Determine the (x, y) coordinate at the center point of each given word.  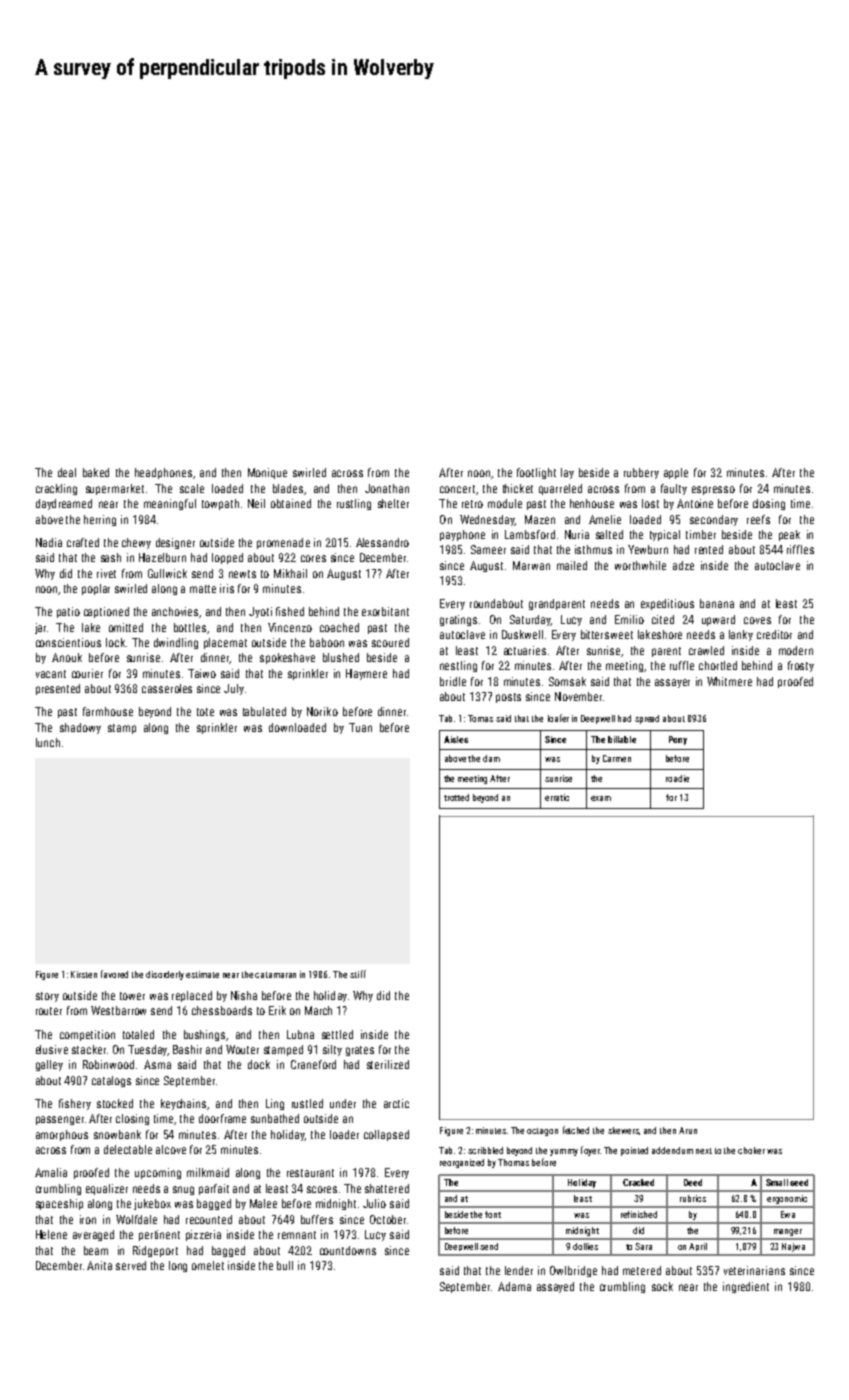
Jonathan (387, 488)
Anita (99, 1265)
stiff (358, 974)
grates (360, 1051)
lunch (48, 742)
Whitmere (729, 681)
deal (67, 472)
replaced (192, 996)
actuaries (525, 650)
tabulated (264, 711)
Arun (688, 1130)
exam (601, 798)
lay (567, 473)
